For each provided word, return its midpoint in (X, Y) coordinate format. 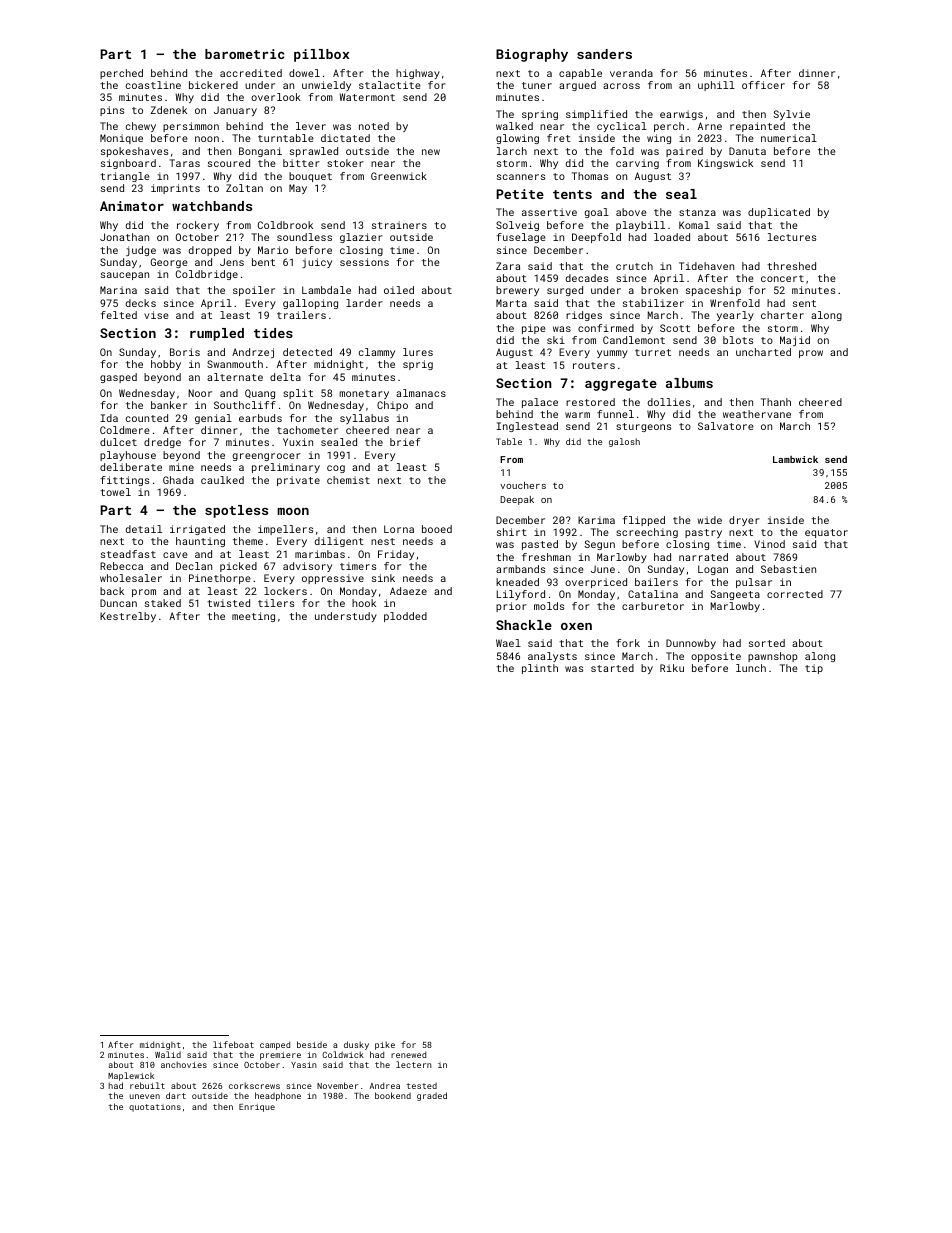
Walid (168, 1054)
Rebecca (121, 566)
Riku (672, 668)
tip (814, 669)
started (612, 668)
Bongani (260, 152)
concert (782, 278)
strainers (399, 225)
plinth (540, 669)
